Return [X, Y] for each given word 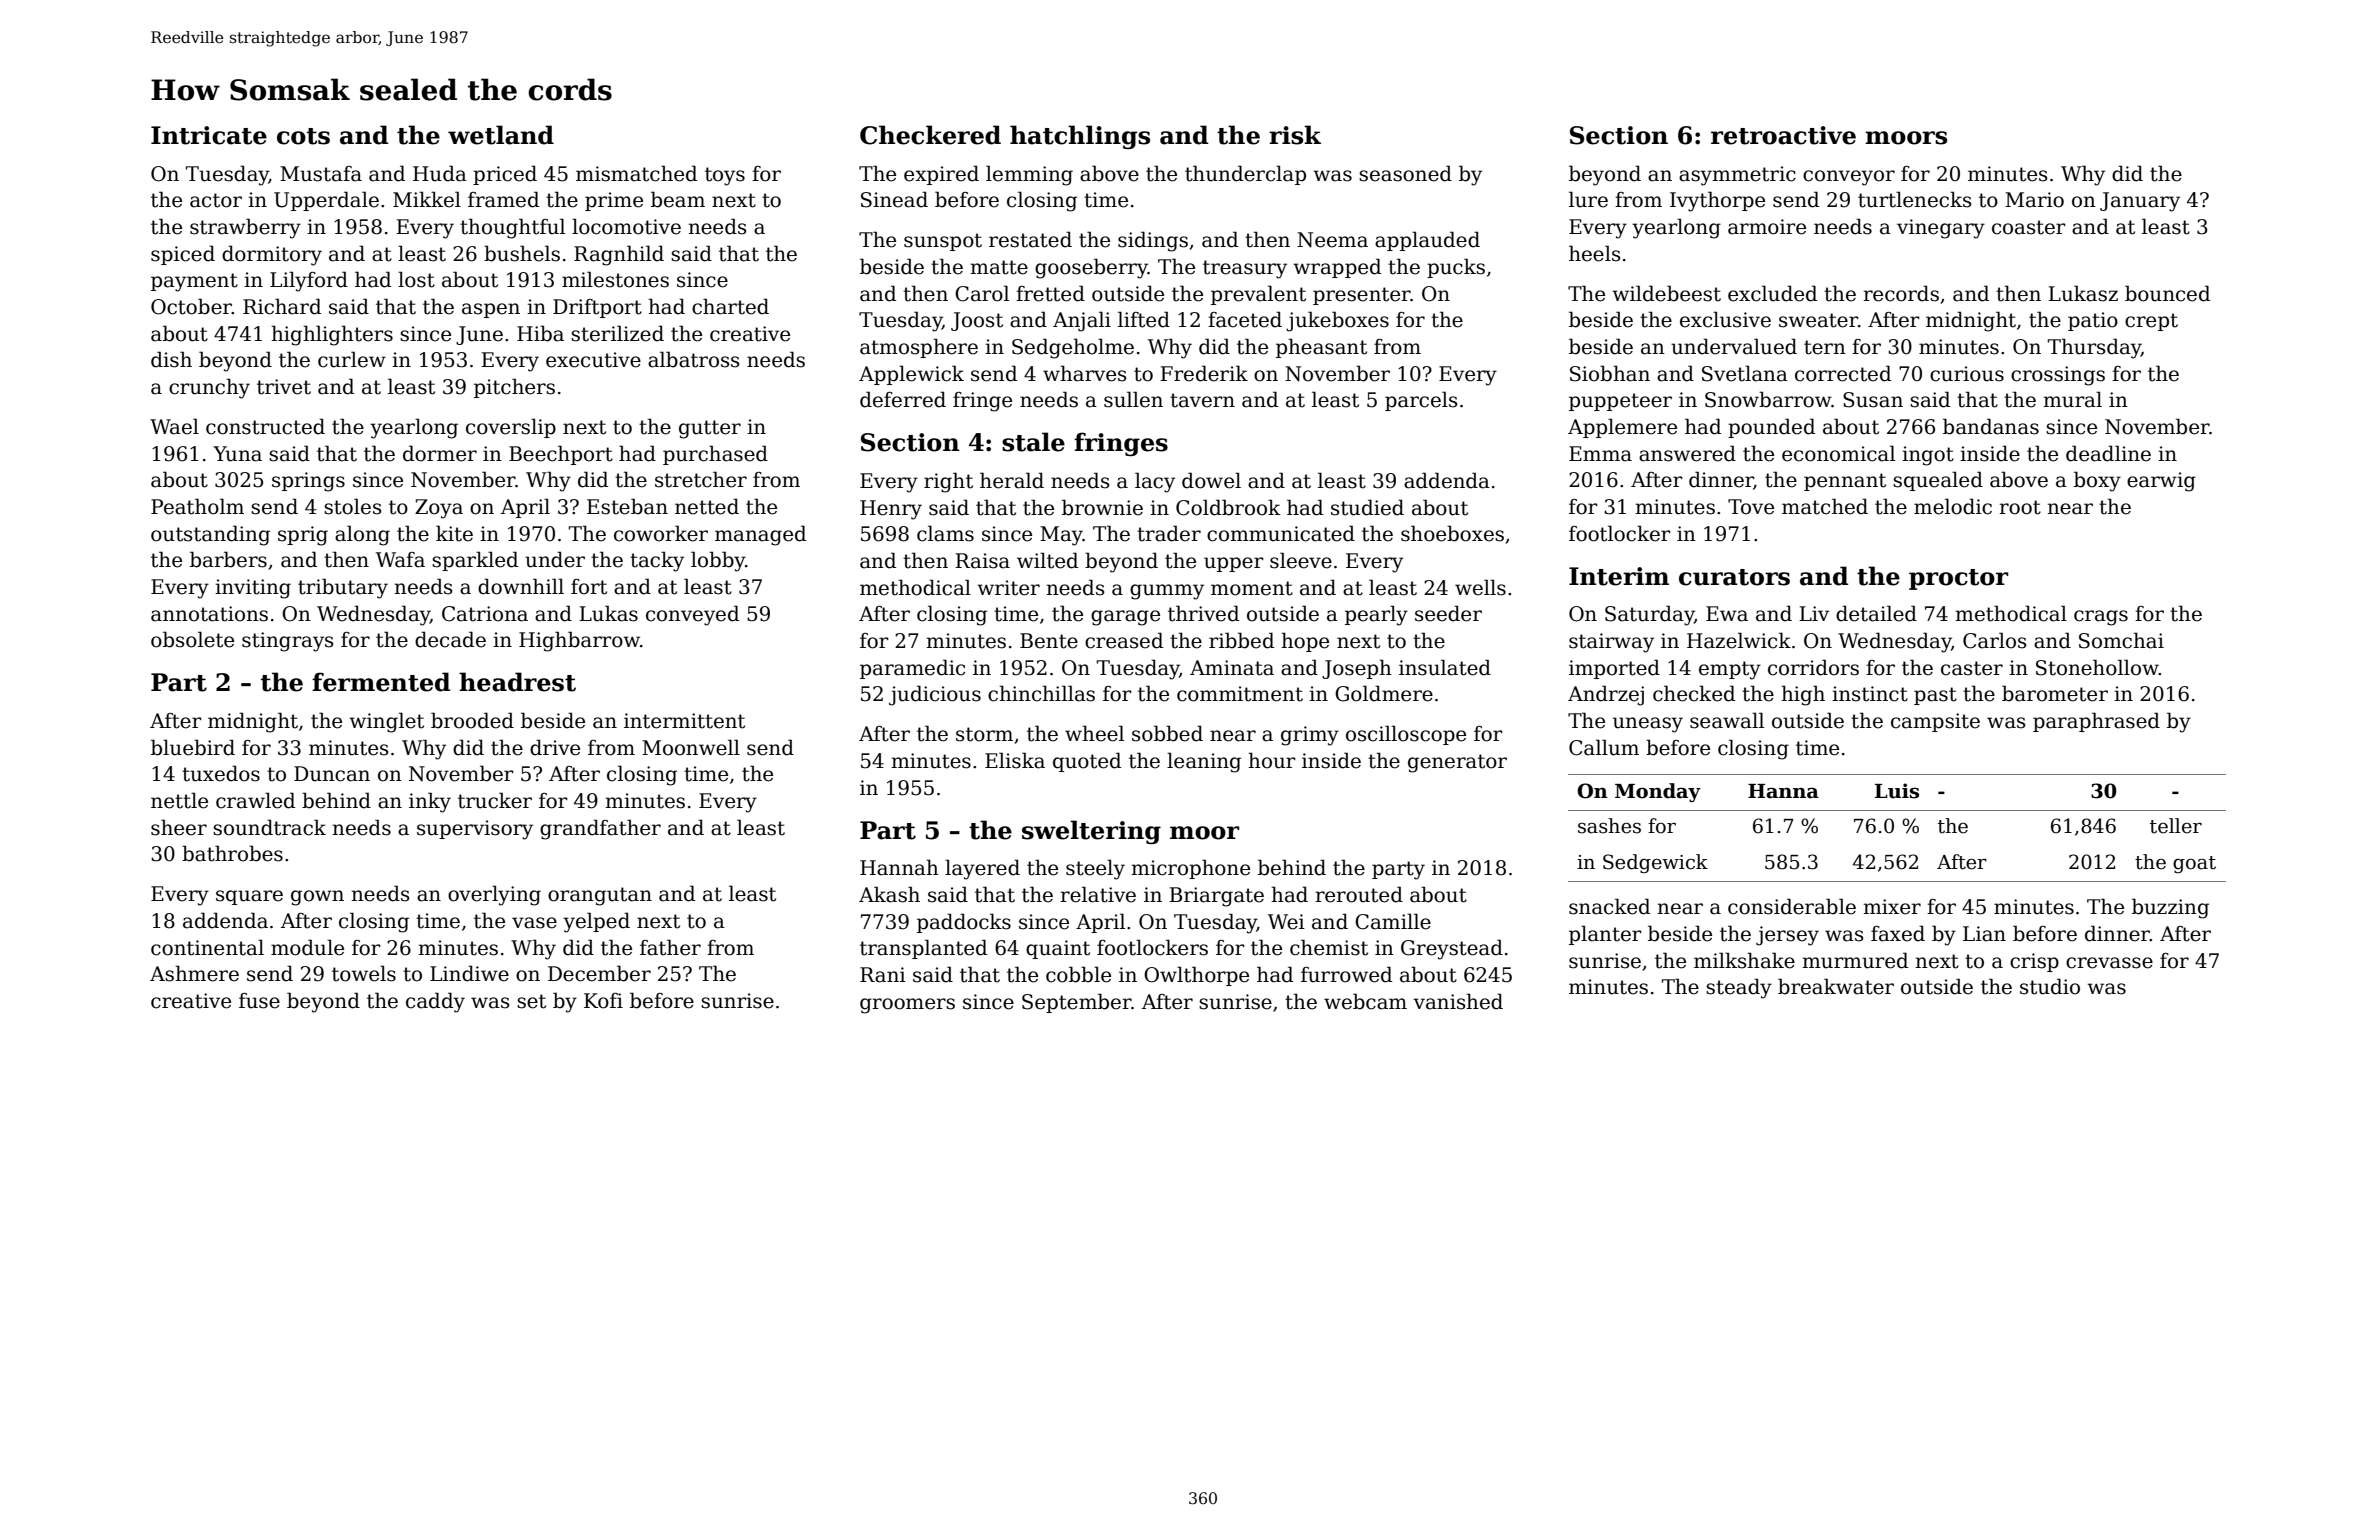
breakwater [1836, 986]
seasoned [1405, 173]
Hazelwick [1739, 640]
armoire [1767, 227]
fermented [381, 682]
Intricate [209, 135]
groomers [907, 1006]
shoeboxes [1452, 533]
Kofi [603, 1001]
